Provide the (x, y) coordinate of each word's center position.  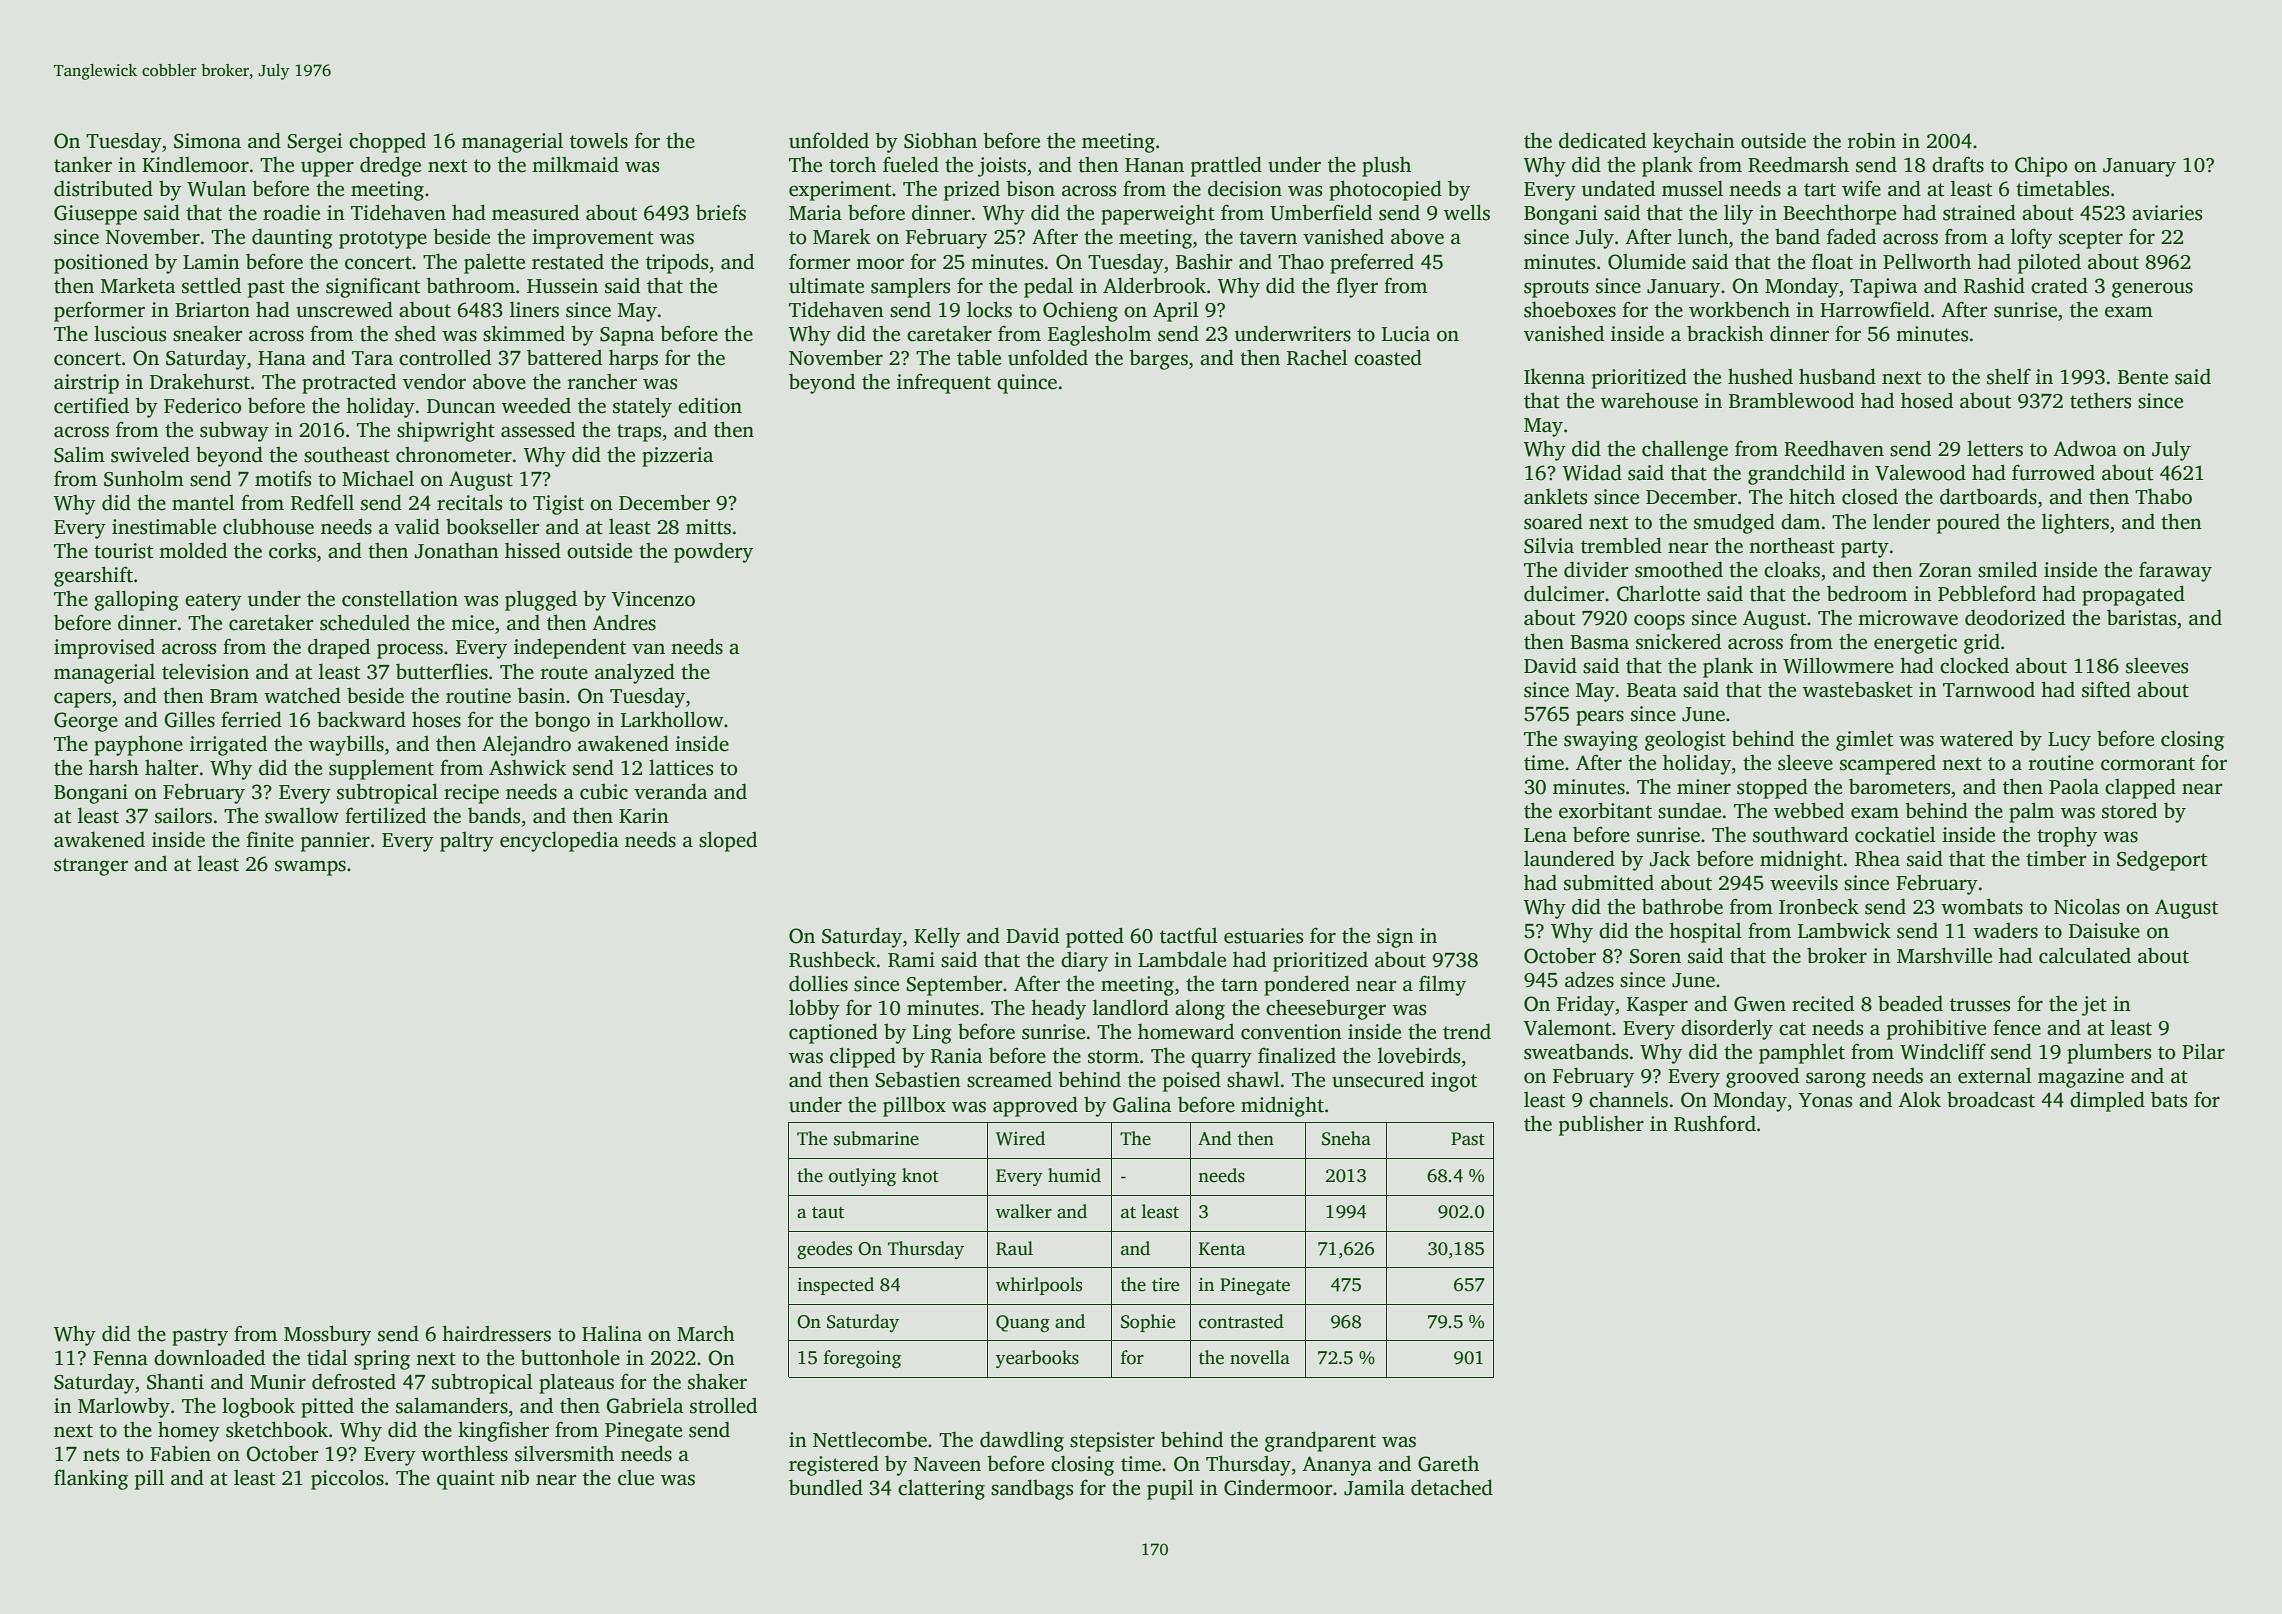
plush (1386, 166)
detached (1452, 1487)
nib (515, 1477)
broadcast (1991, 1100)
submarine (876, 1138)
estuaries (1263, 936)
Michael (378, 478)
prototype (383, 240)
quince (1027, 384)
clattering (941, 1490)
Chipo (2041, 167)
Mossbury (327, 1335)
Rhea (1877, 859)
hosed (1927, 400)
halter (172, 767)
